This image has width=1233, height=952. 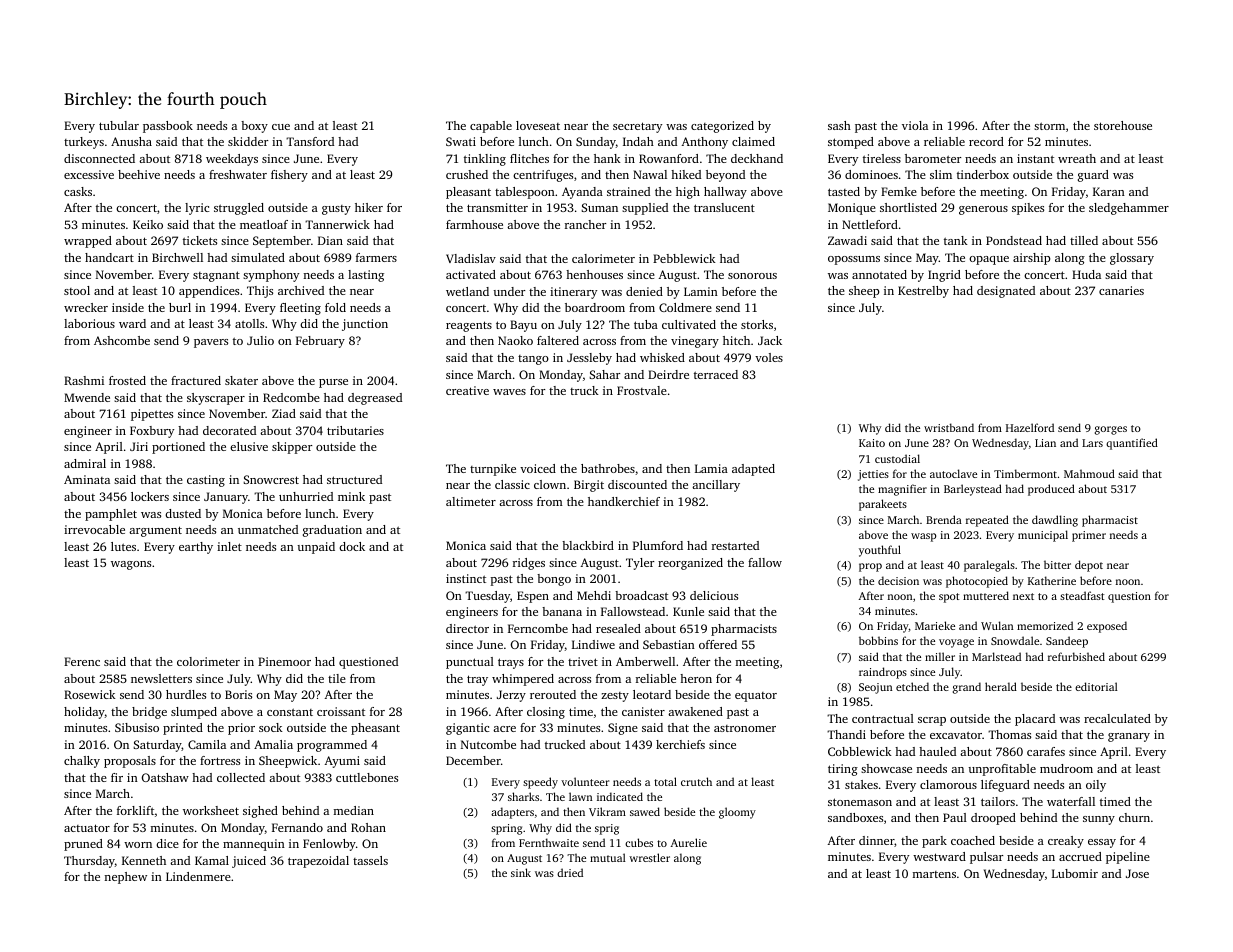 I want to click on rerouted, so click(x=553, y=694).
